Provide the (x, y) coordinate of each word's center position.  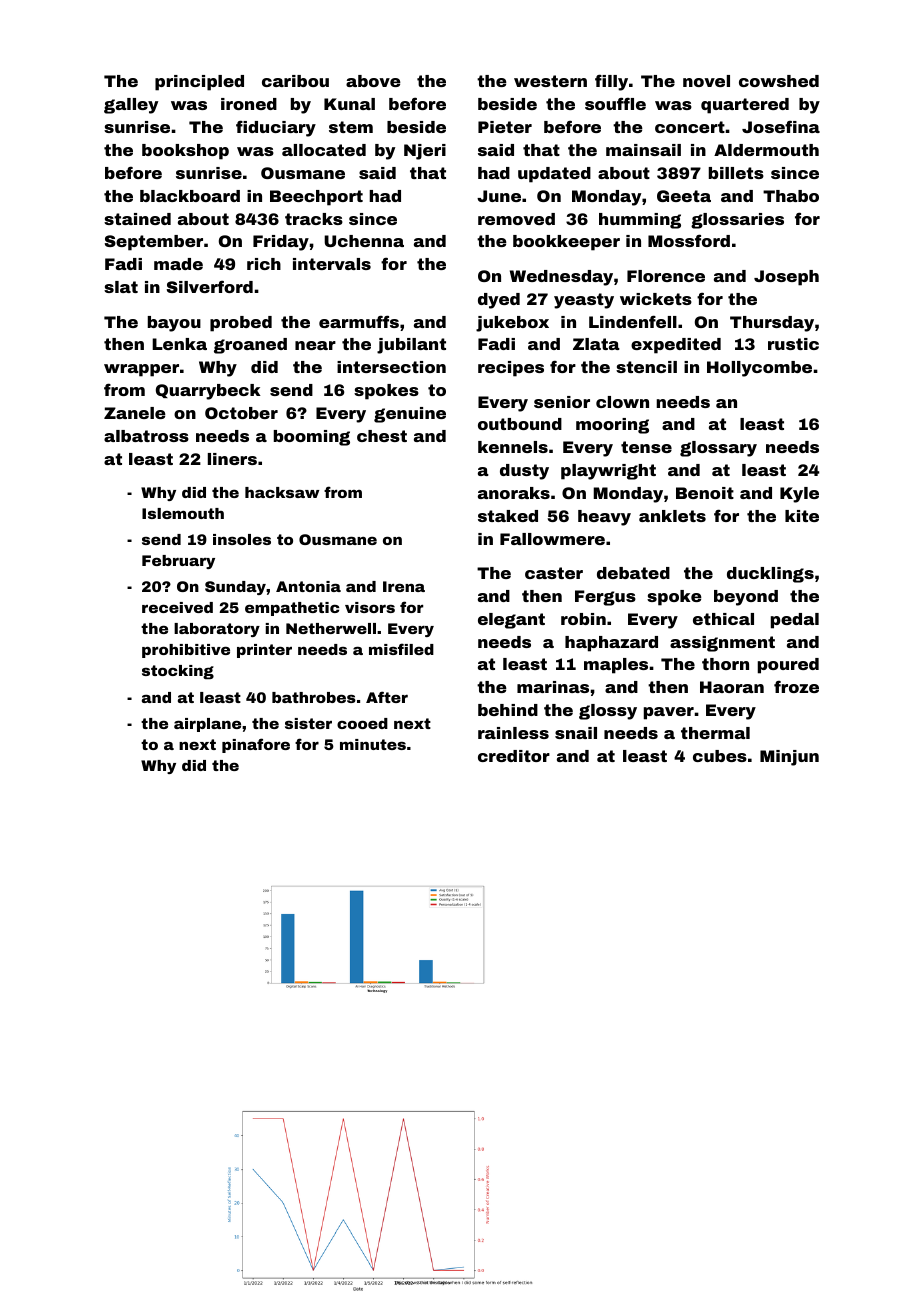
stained (137, 219)
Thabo (791, 196)
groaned (250, 346)
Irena (404, 586)
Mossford (689, 240)
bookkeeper (566, 243)
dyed (499, 301)
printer (264, 651)
